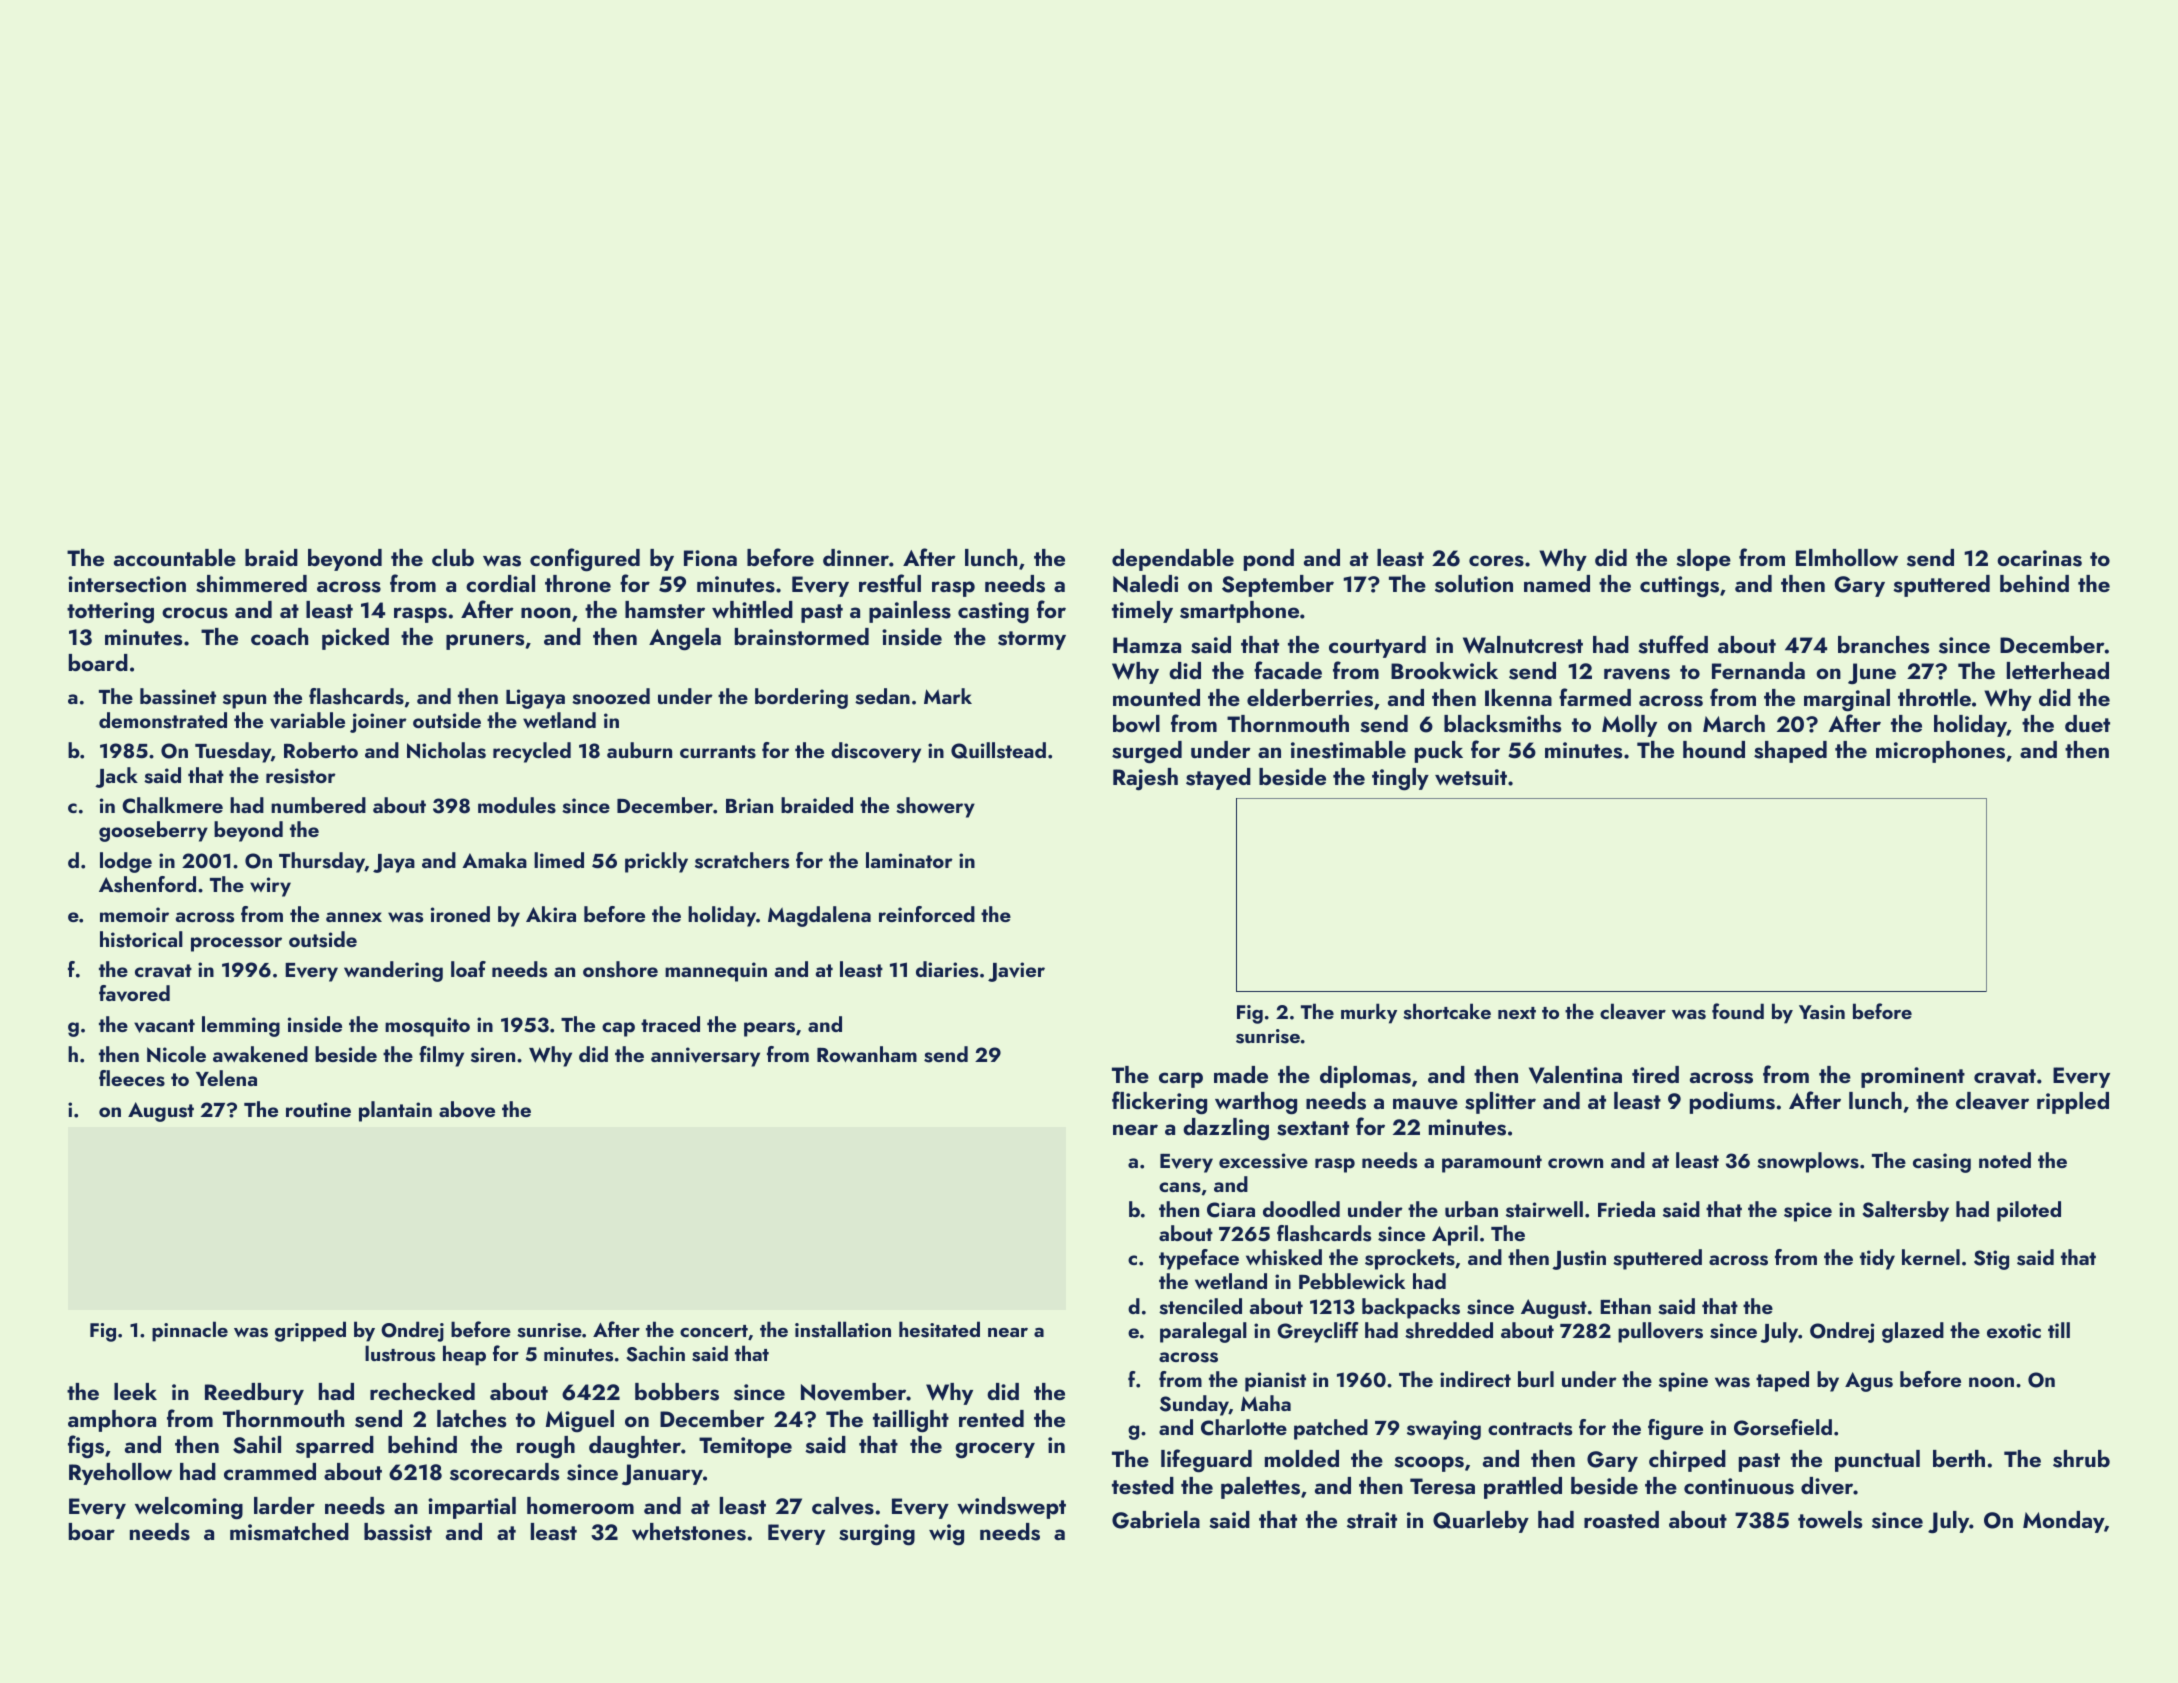  I want to click on laminator, so click(909, 860).
